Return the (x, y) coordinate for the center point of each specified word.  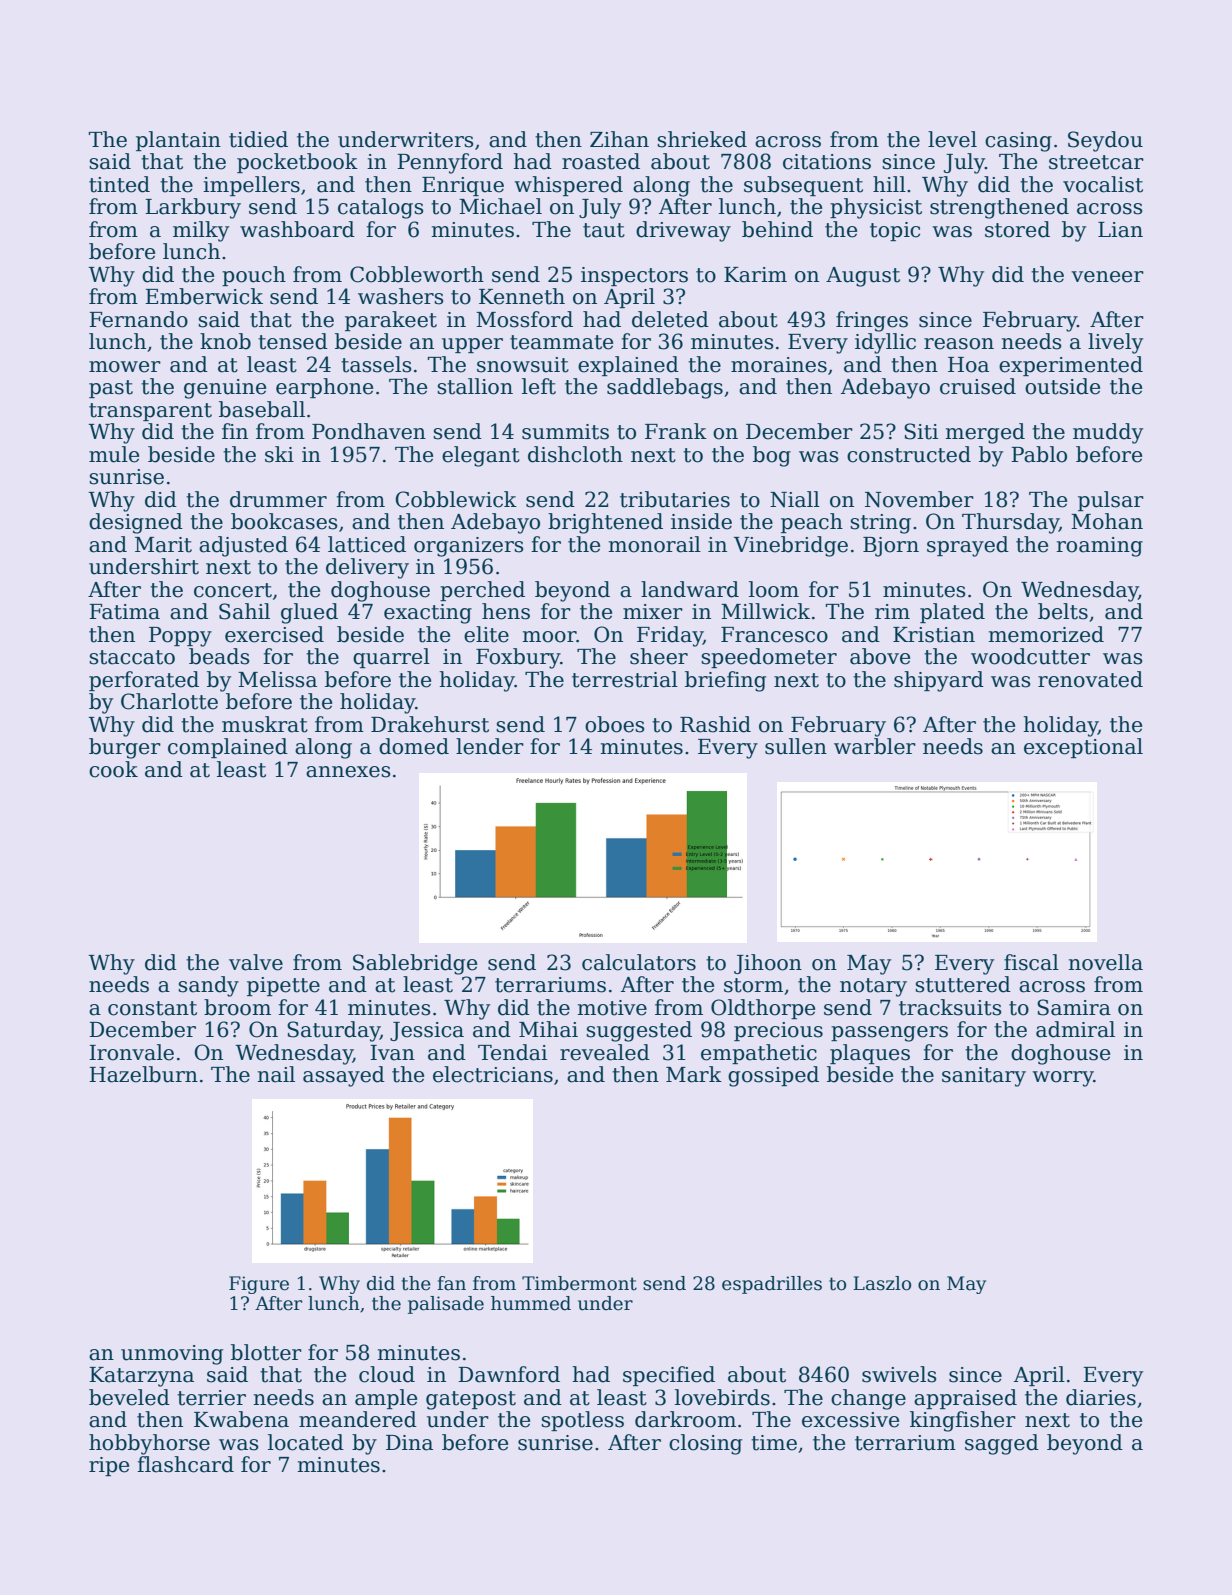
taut (604, 230)
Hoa (968, 365)
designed (136, 523)
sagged (1002, 1444)
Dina (409, 1443)
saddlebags (665, 388)
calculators (639, 962)
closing (705, 1444)
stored (1017, 229)
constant (152, 1008)
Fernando (138, 319)
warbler (875, 746)
